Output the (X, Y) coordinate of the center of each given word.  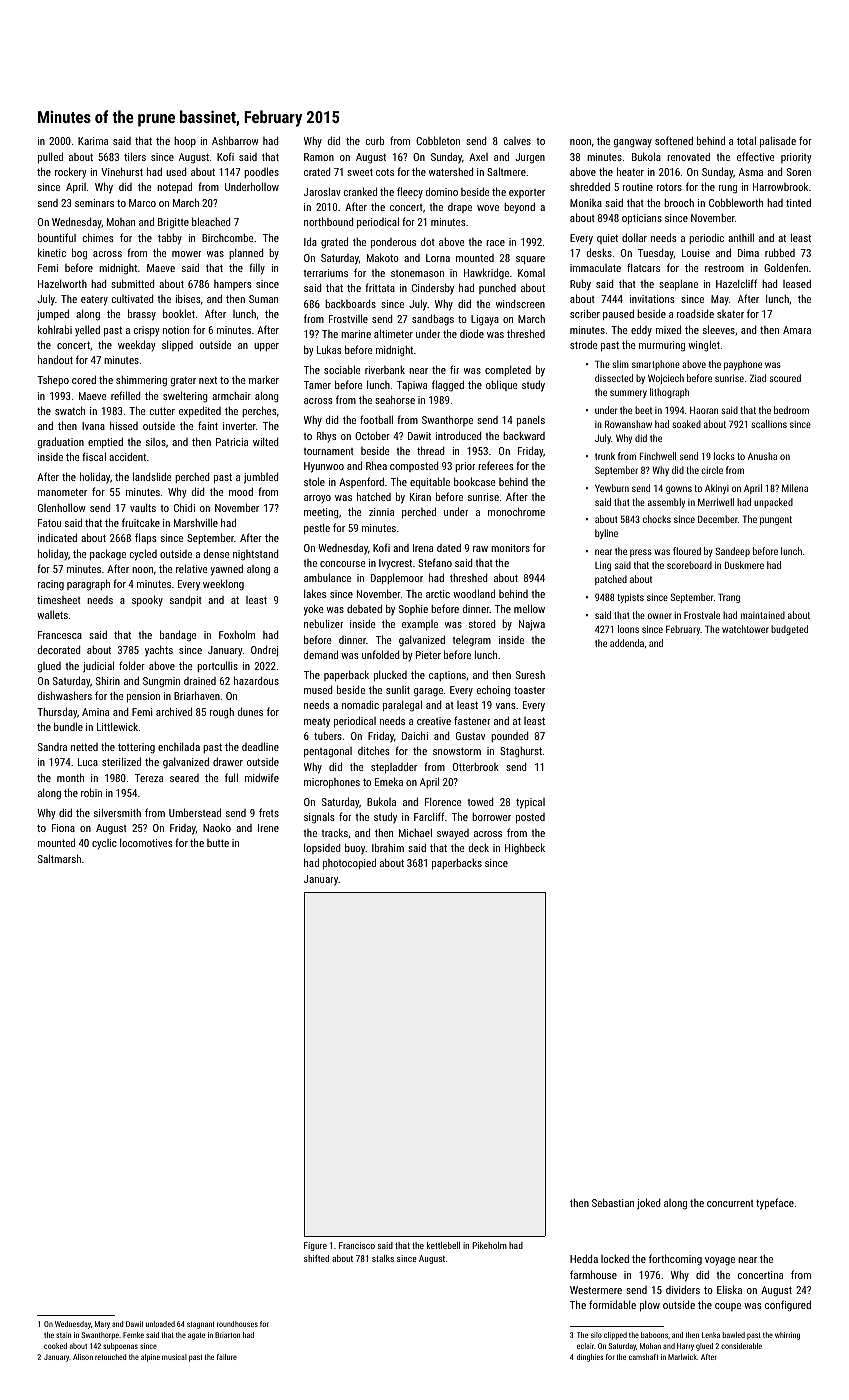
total (746, 141)
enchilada (179, 747)
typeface (775, 1204)
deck (479, 847)
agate (196, 1336)
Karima (93, 141)
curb (375, 140)
